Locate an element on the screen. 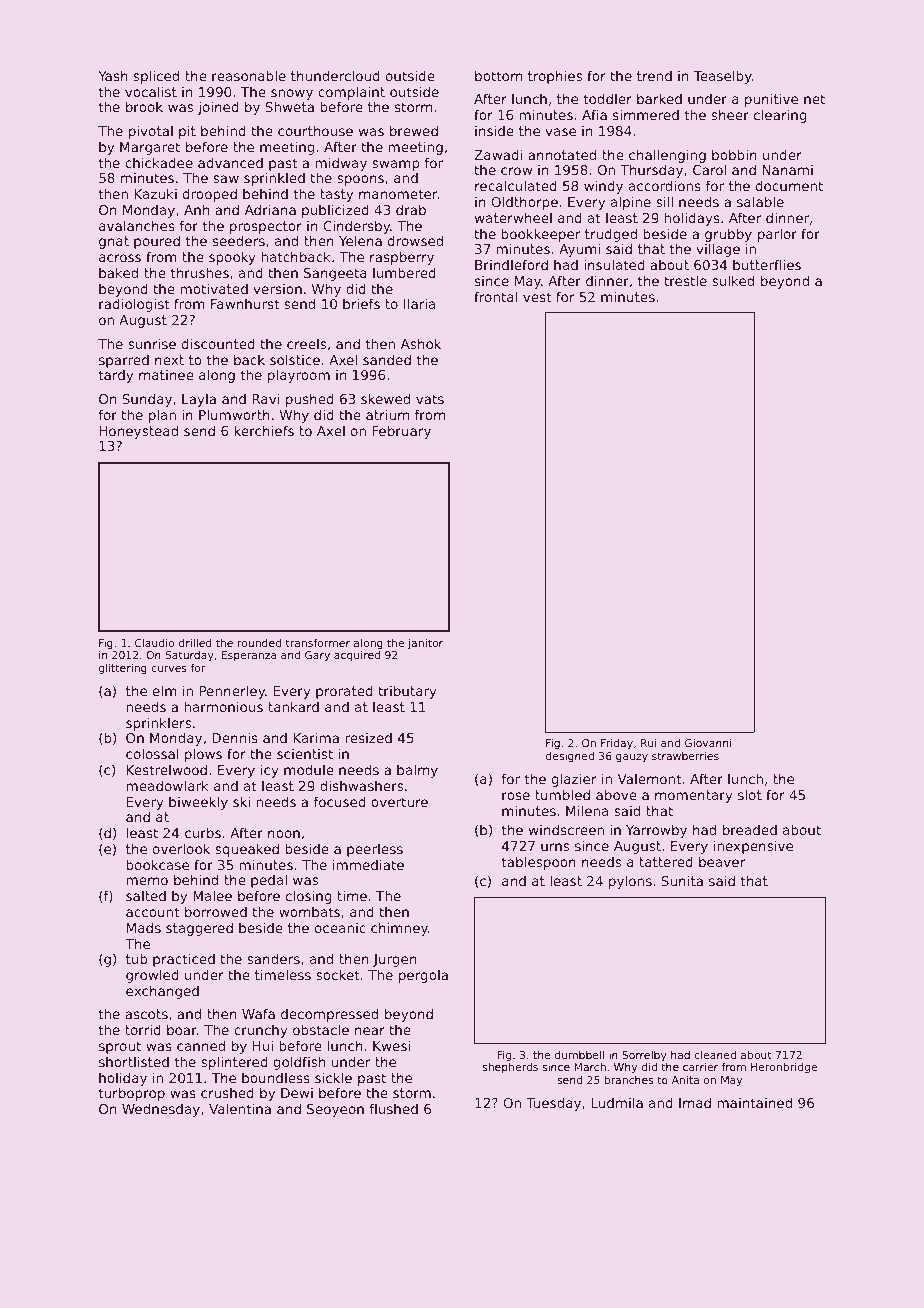  tributary is located at coordinates (407, 692).
